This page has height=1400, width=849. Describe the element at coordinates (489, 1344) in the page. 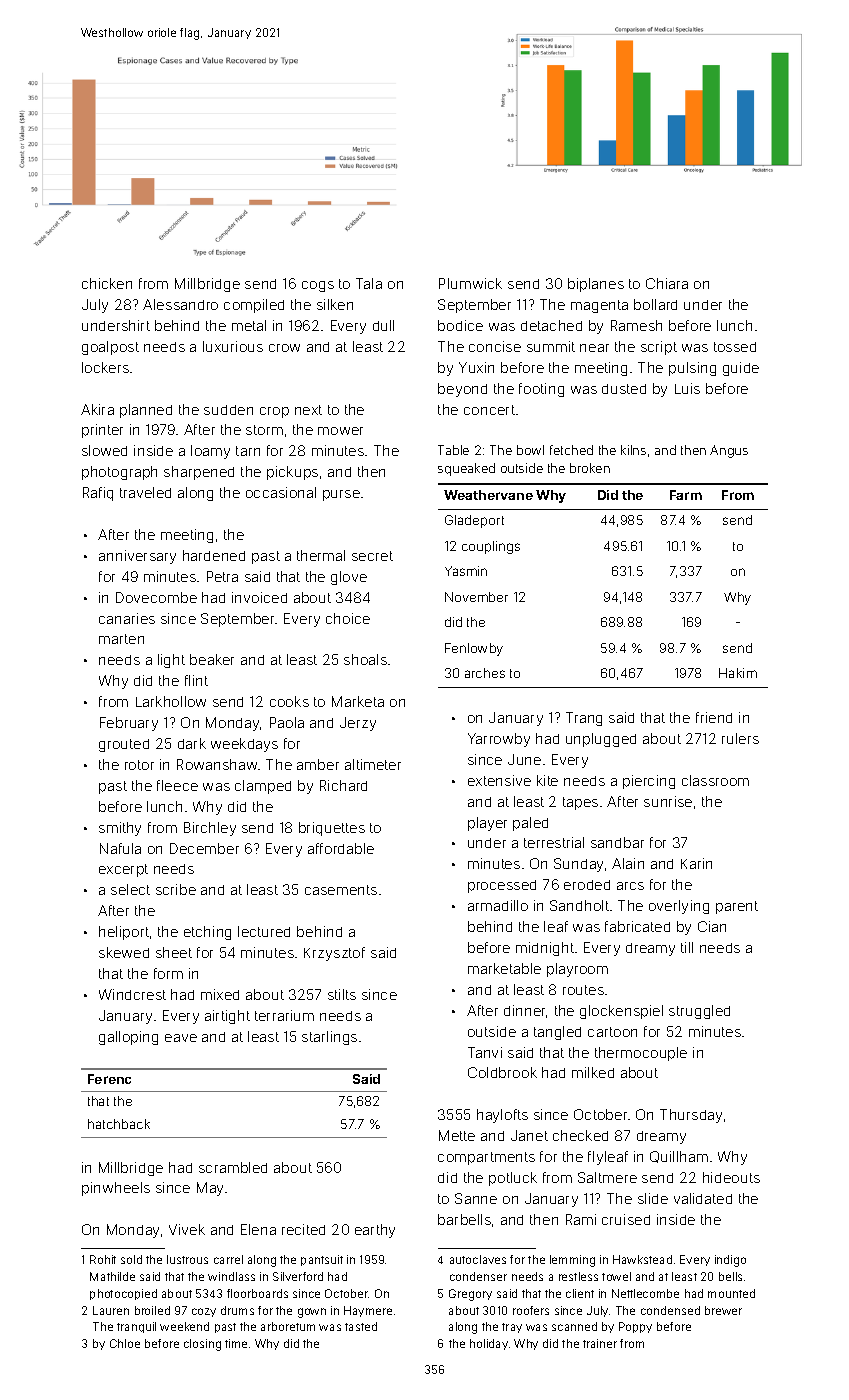

I see `holiday` at that location.
